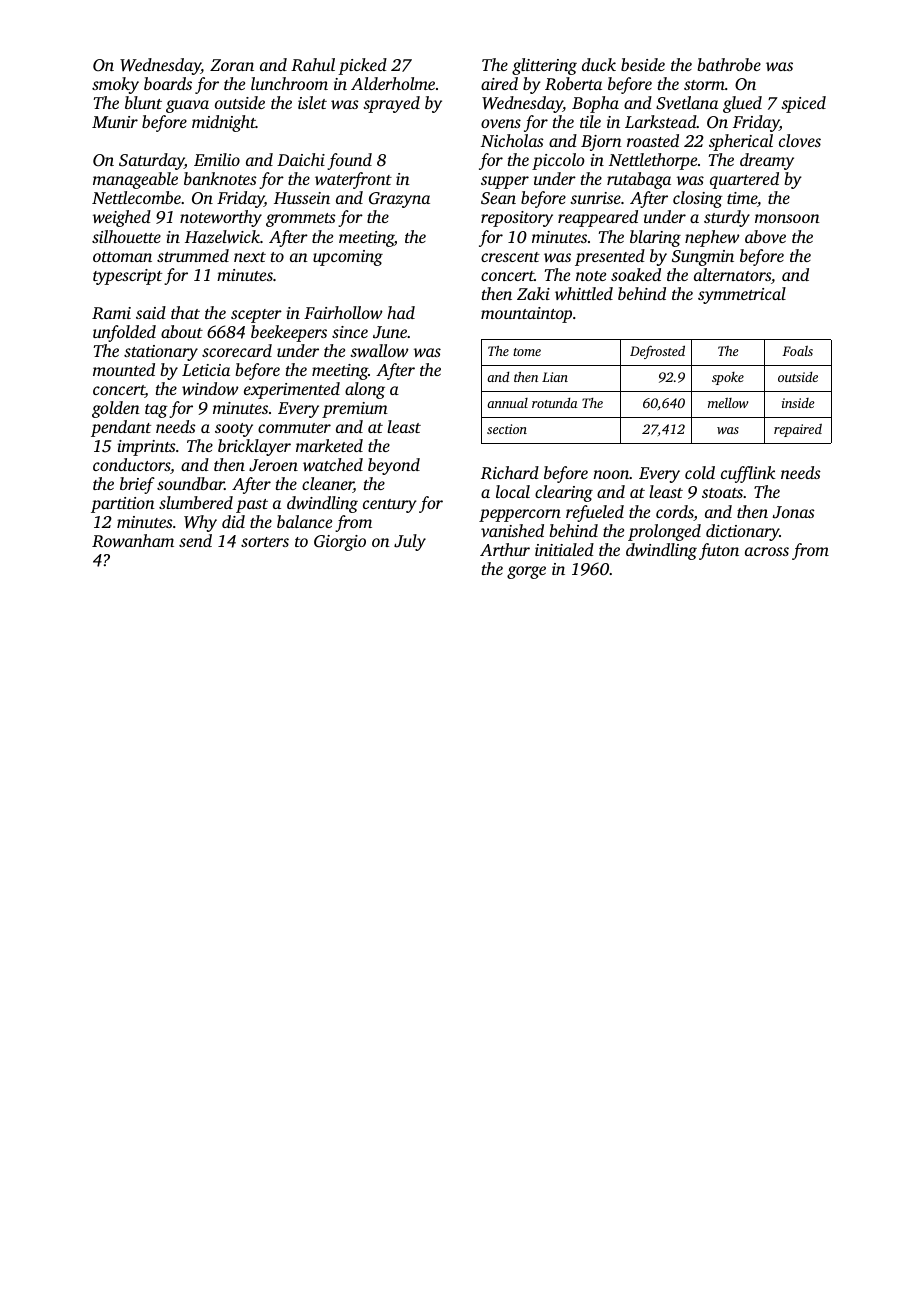 Image resolution: width=924 pixels, height=1308 pixels. Describe the element at coordinates (379, 350) in the page. I see `swallow` at that location.
